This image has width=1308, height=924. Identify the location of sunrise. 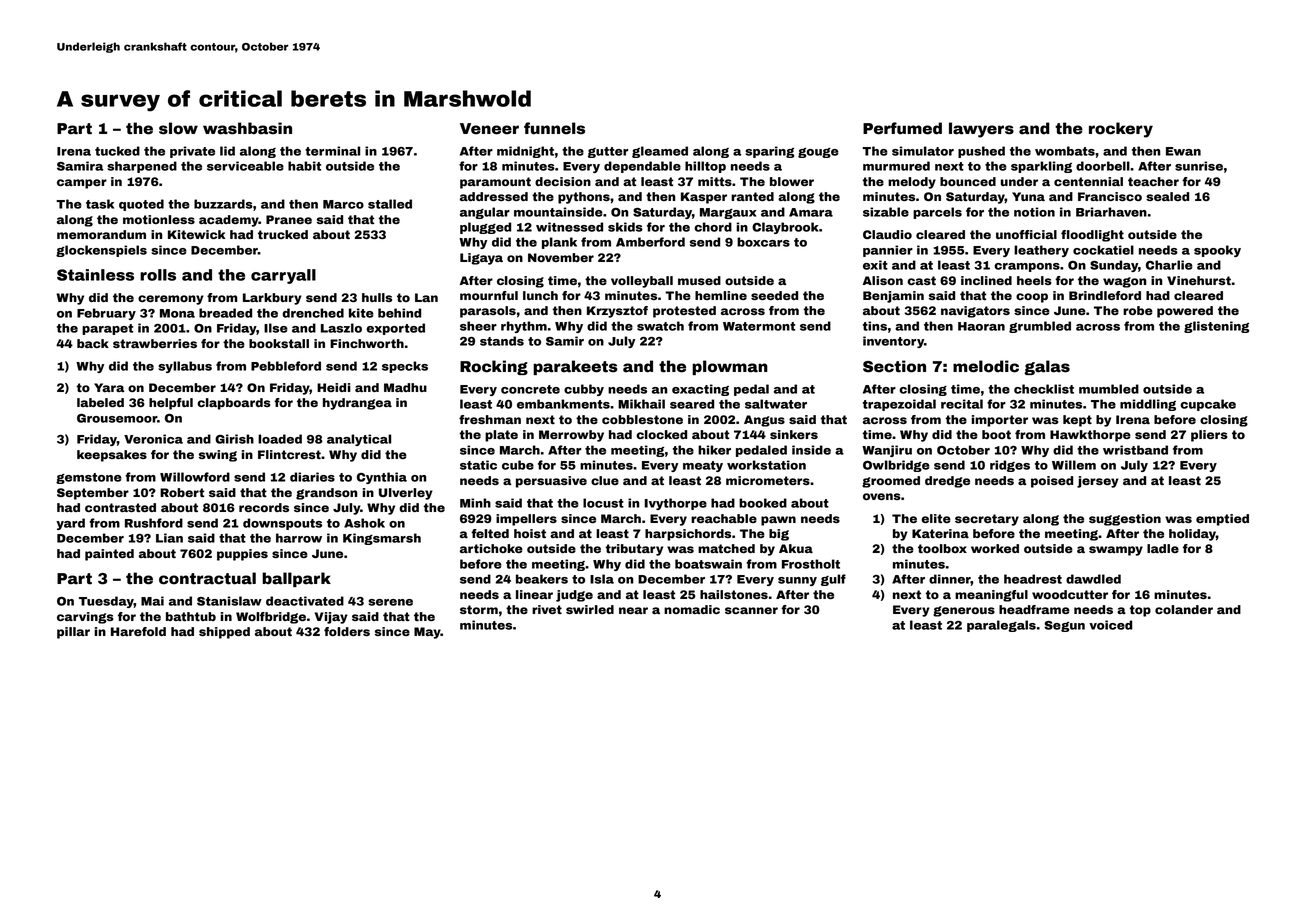
(1199, 166).
